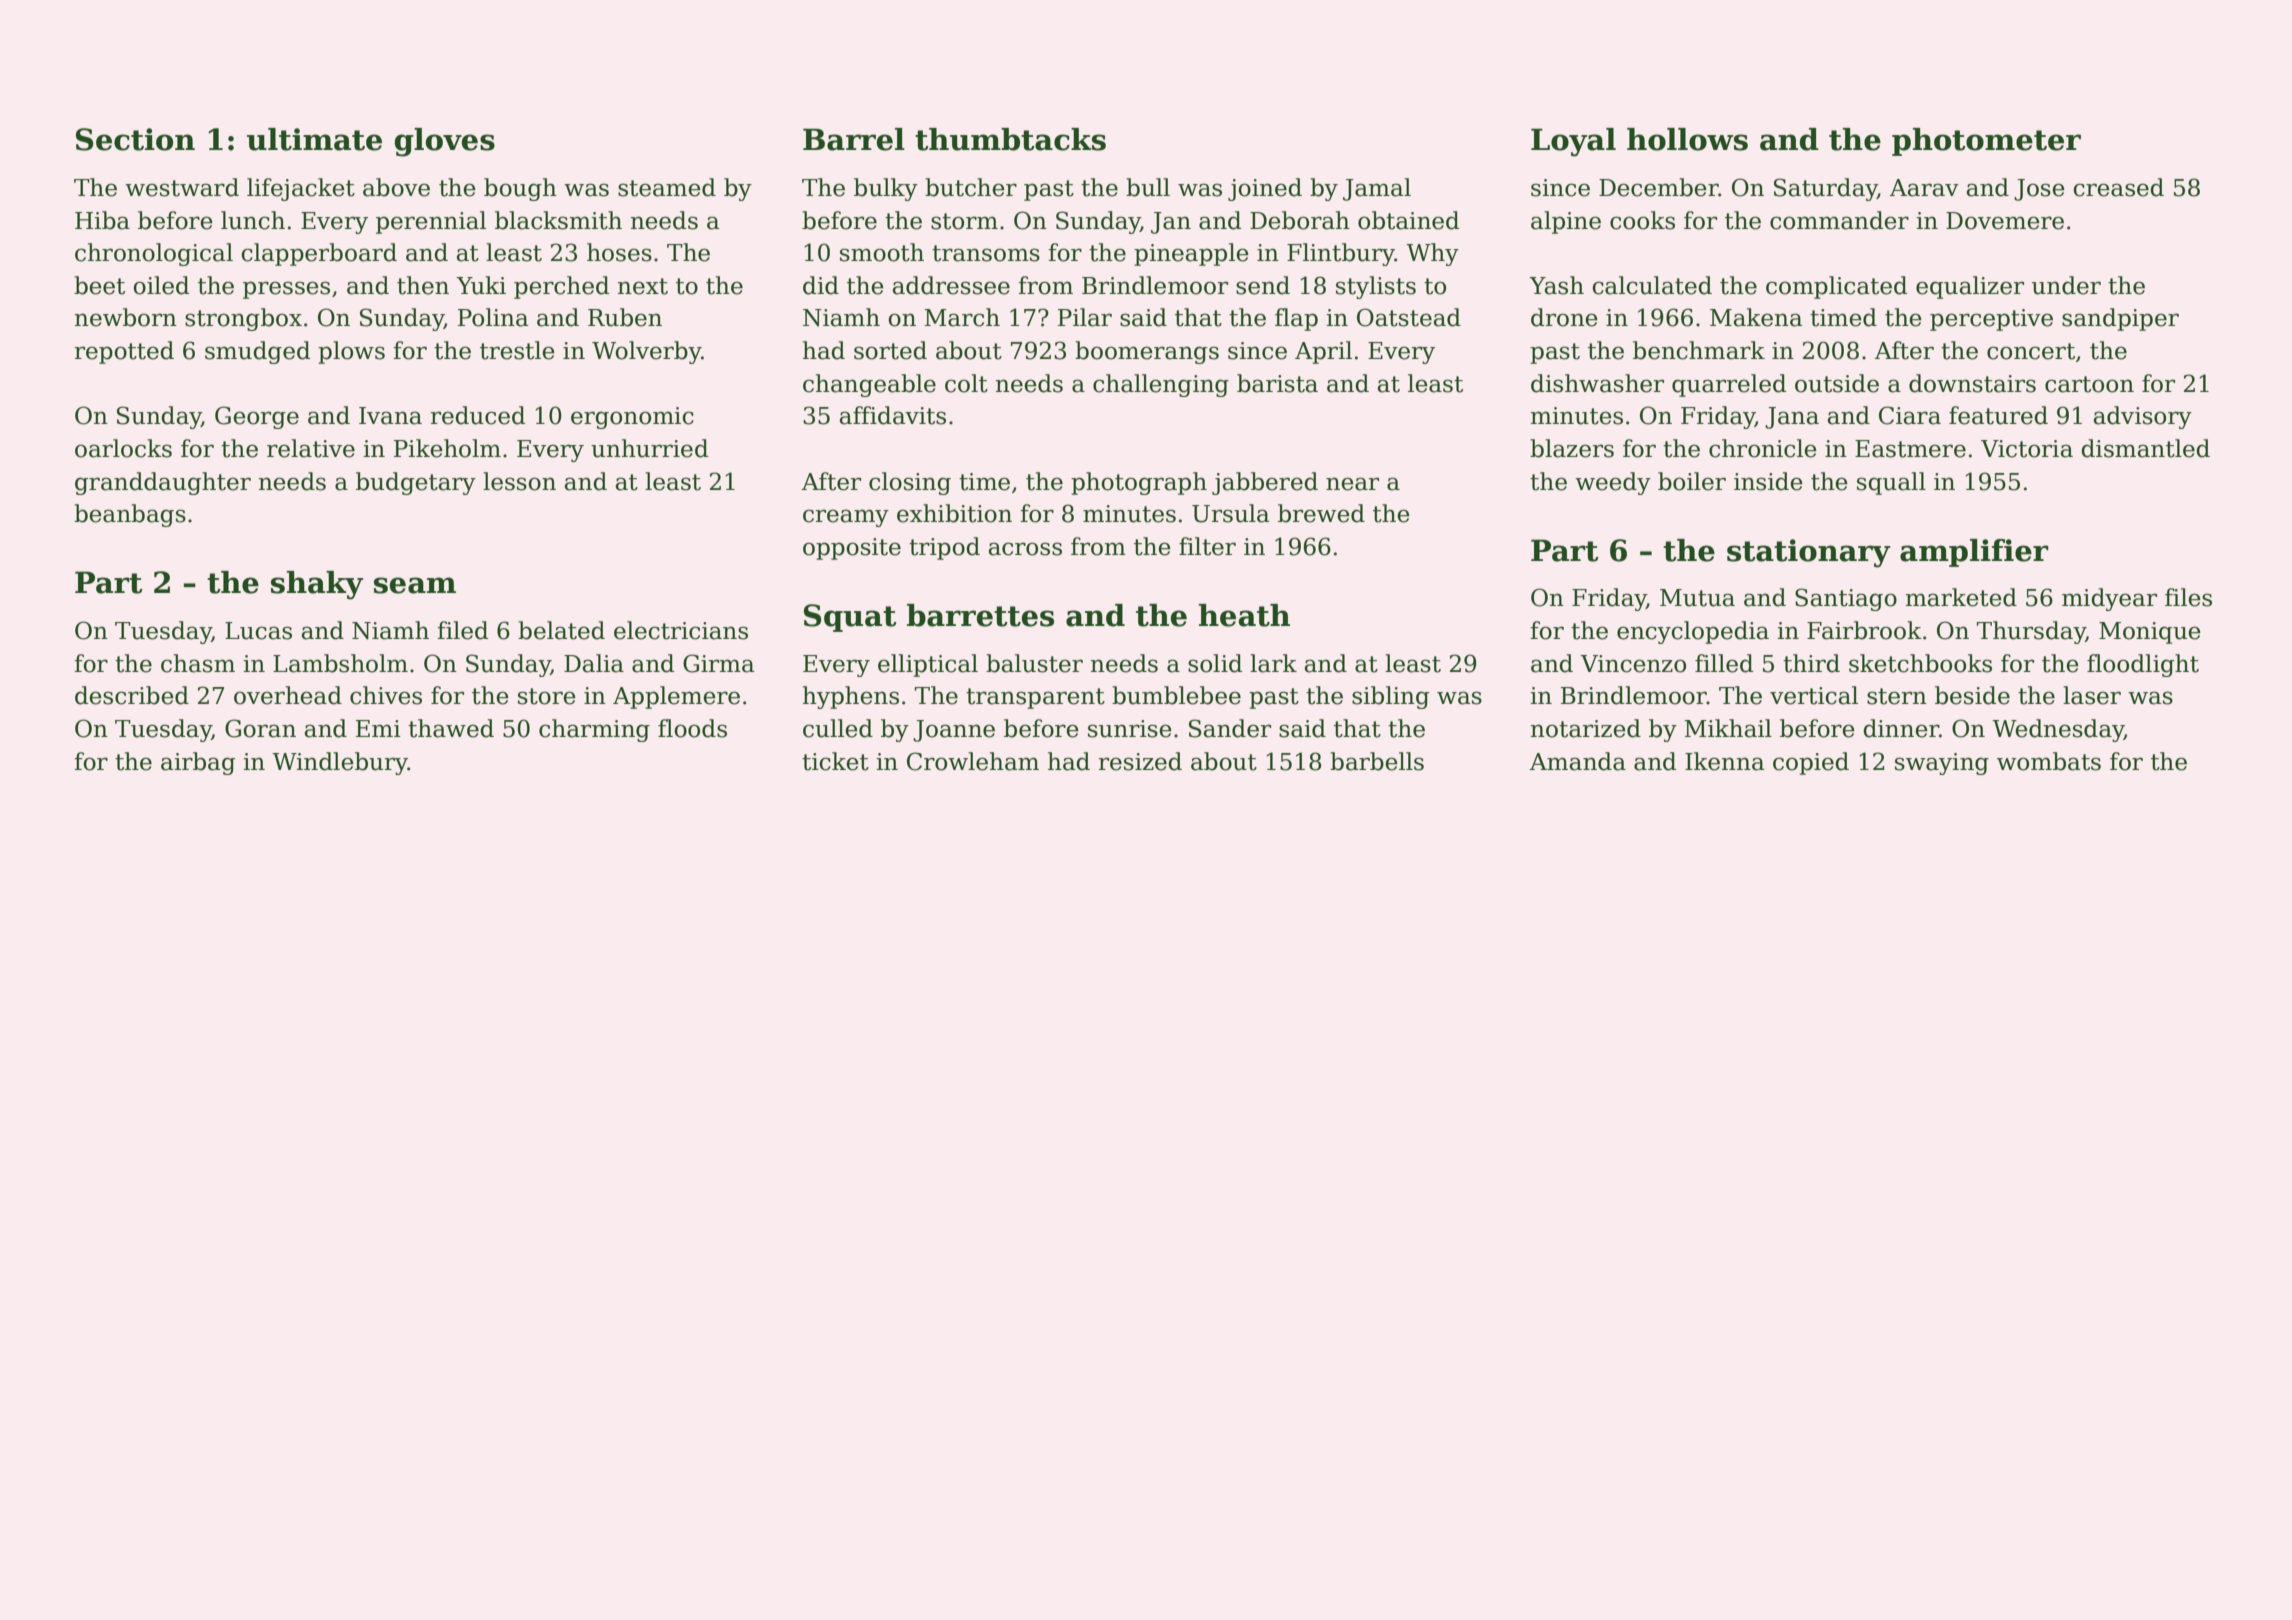 The image size is (2292, 1620). What do you see at coordinates (1986, 142) in the page?
I see `photometer` at bounding box center [1986, 142].
